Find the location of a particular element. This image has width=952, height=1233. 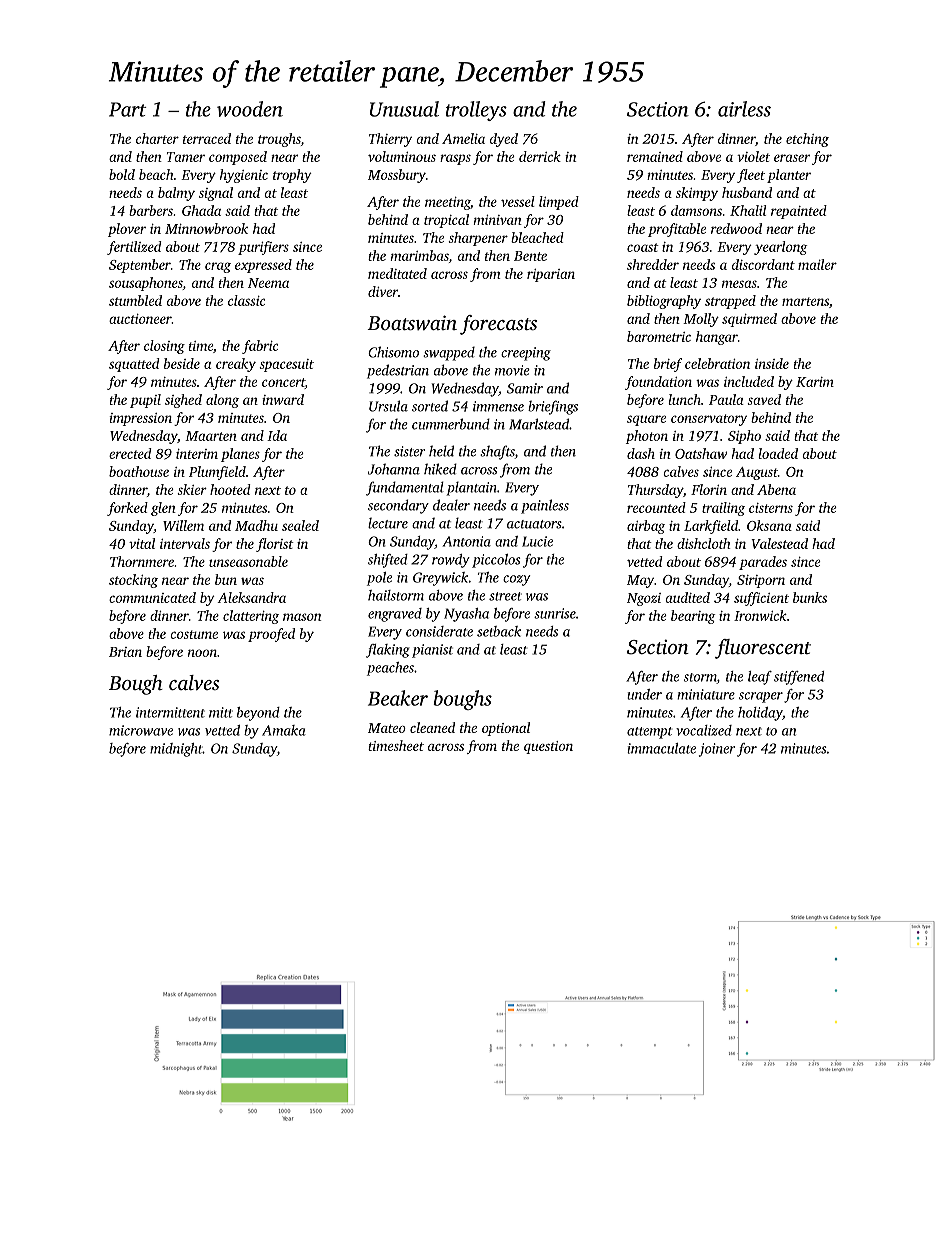

airless is located at coordinates (744, 109).
